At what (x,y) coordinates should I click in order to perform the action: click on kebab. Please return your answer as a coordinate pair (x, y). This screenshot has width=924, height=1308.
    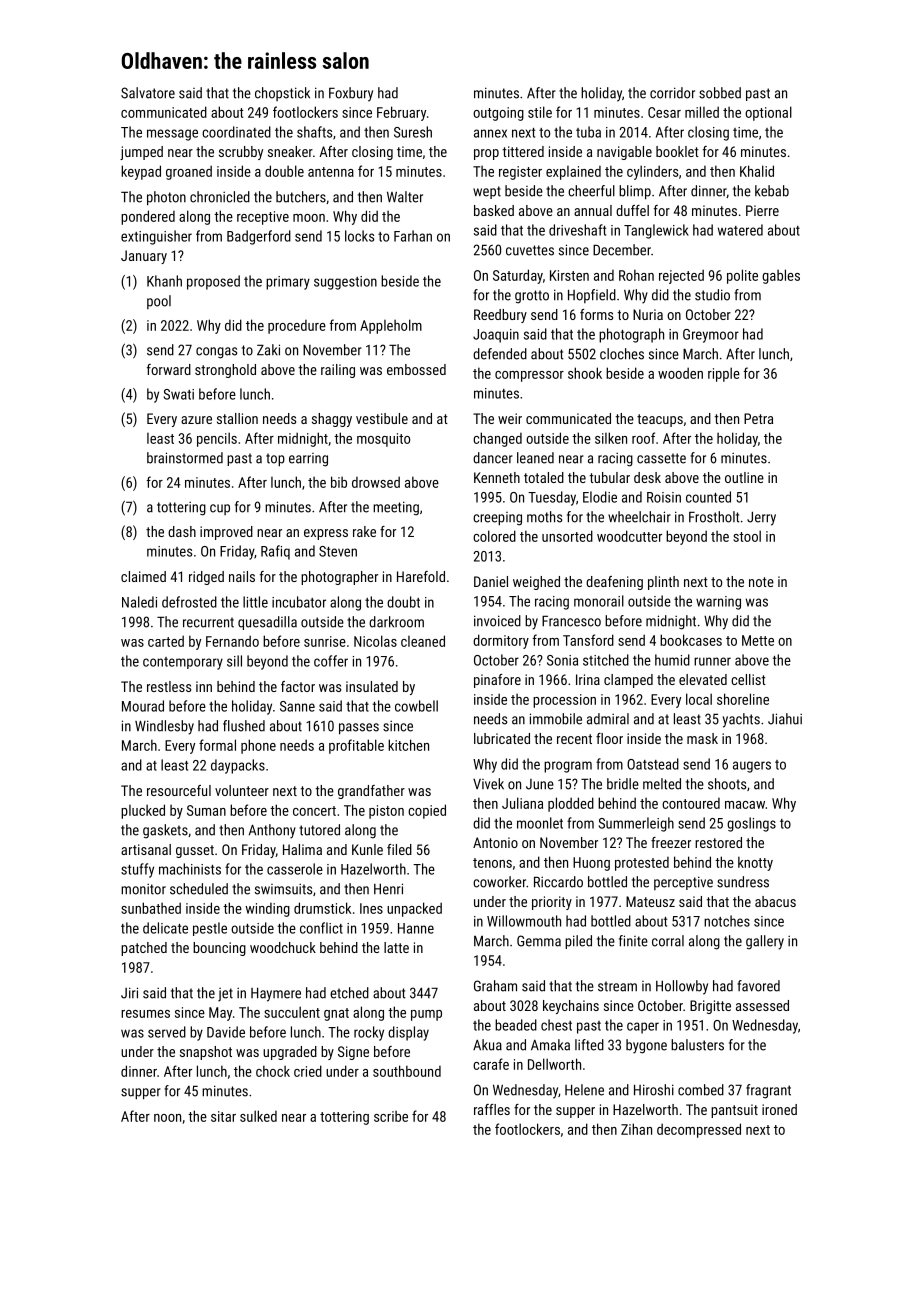
    Looking at the image, I should click on (772, 191).
